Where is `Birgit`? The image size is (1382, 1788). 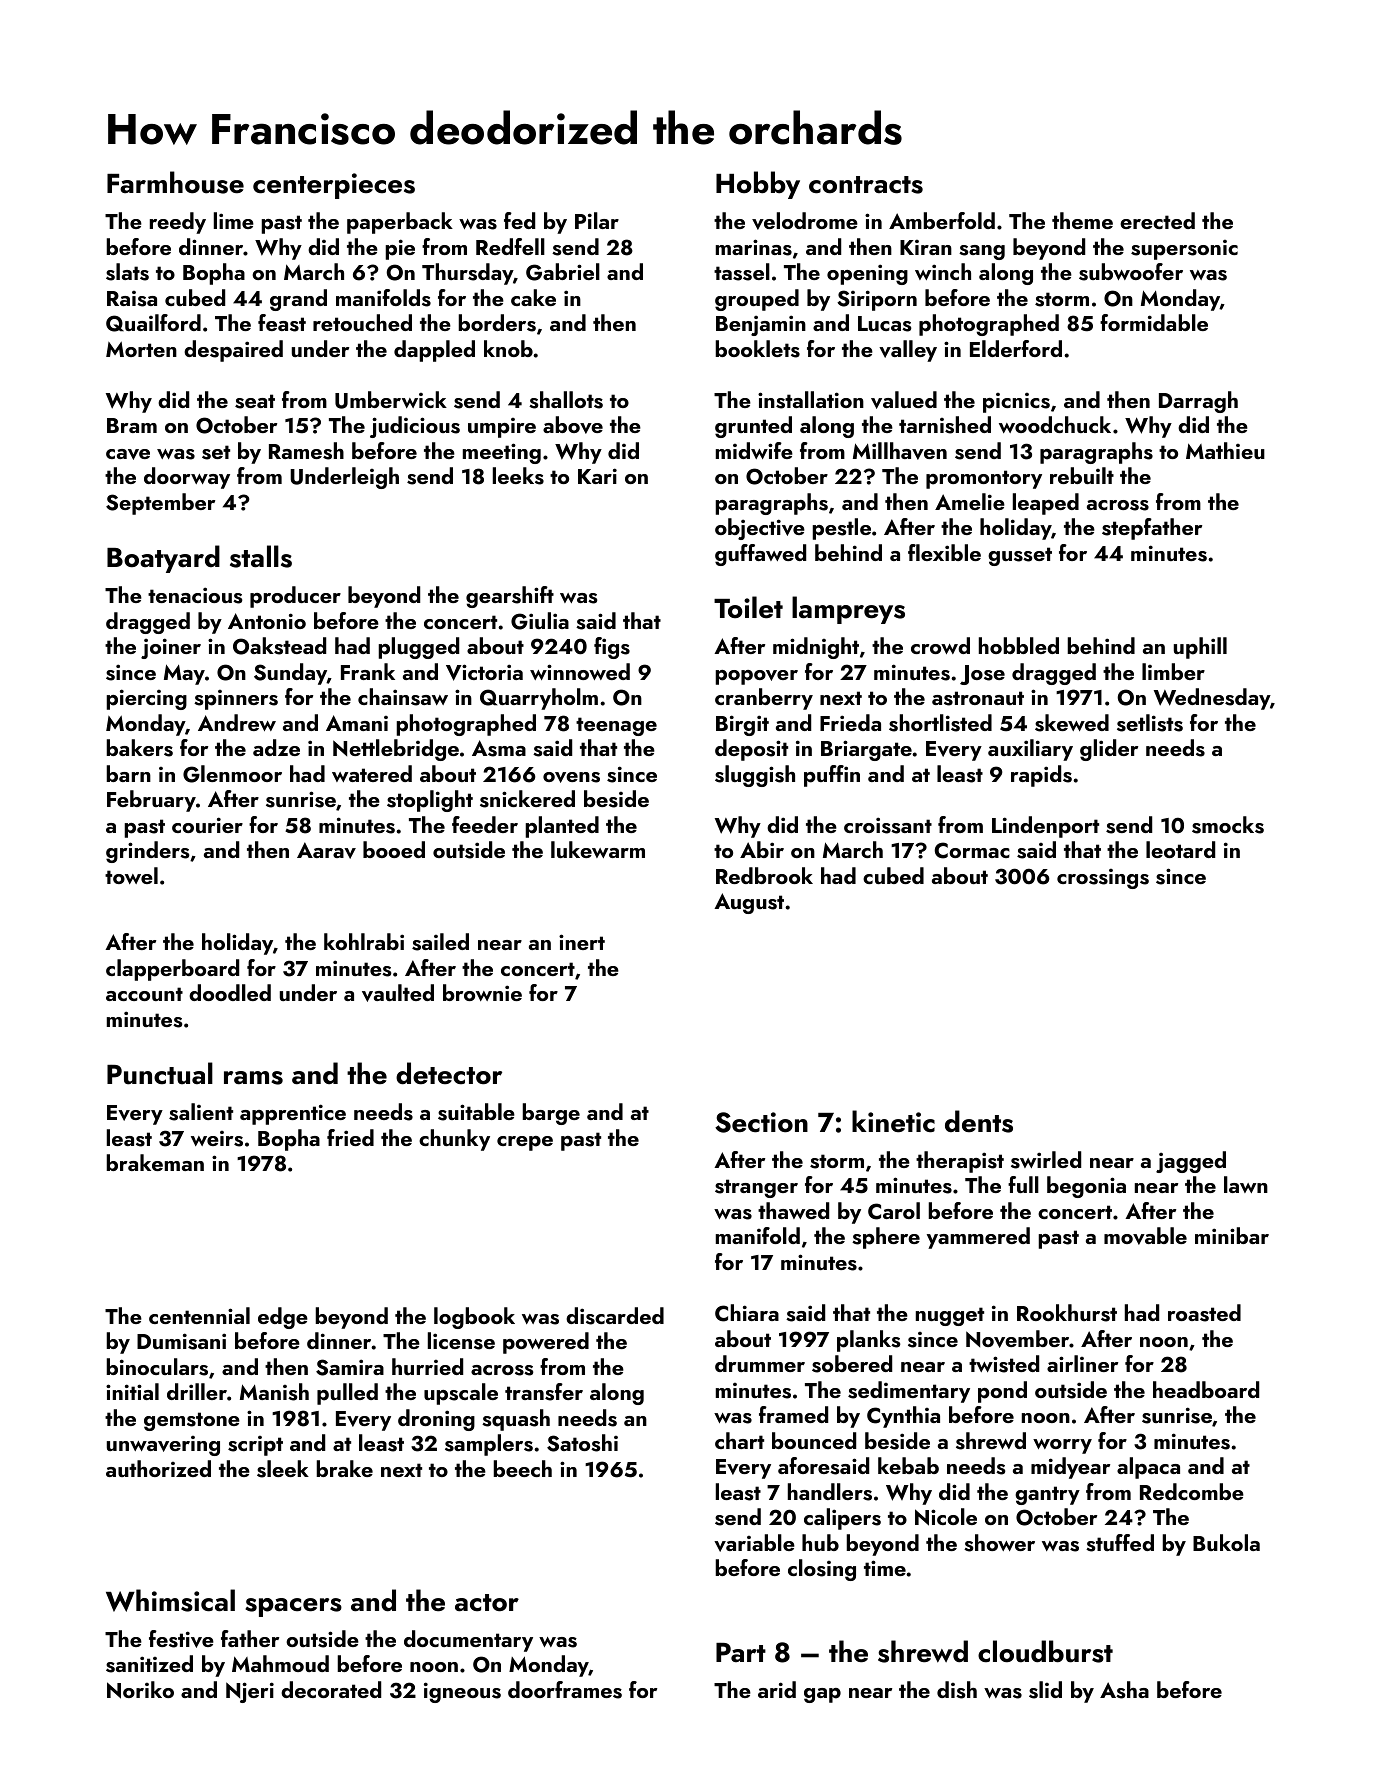
Birgit is located at coordinates (742, 725).
